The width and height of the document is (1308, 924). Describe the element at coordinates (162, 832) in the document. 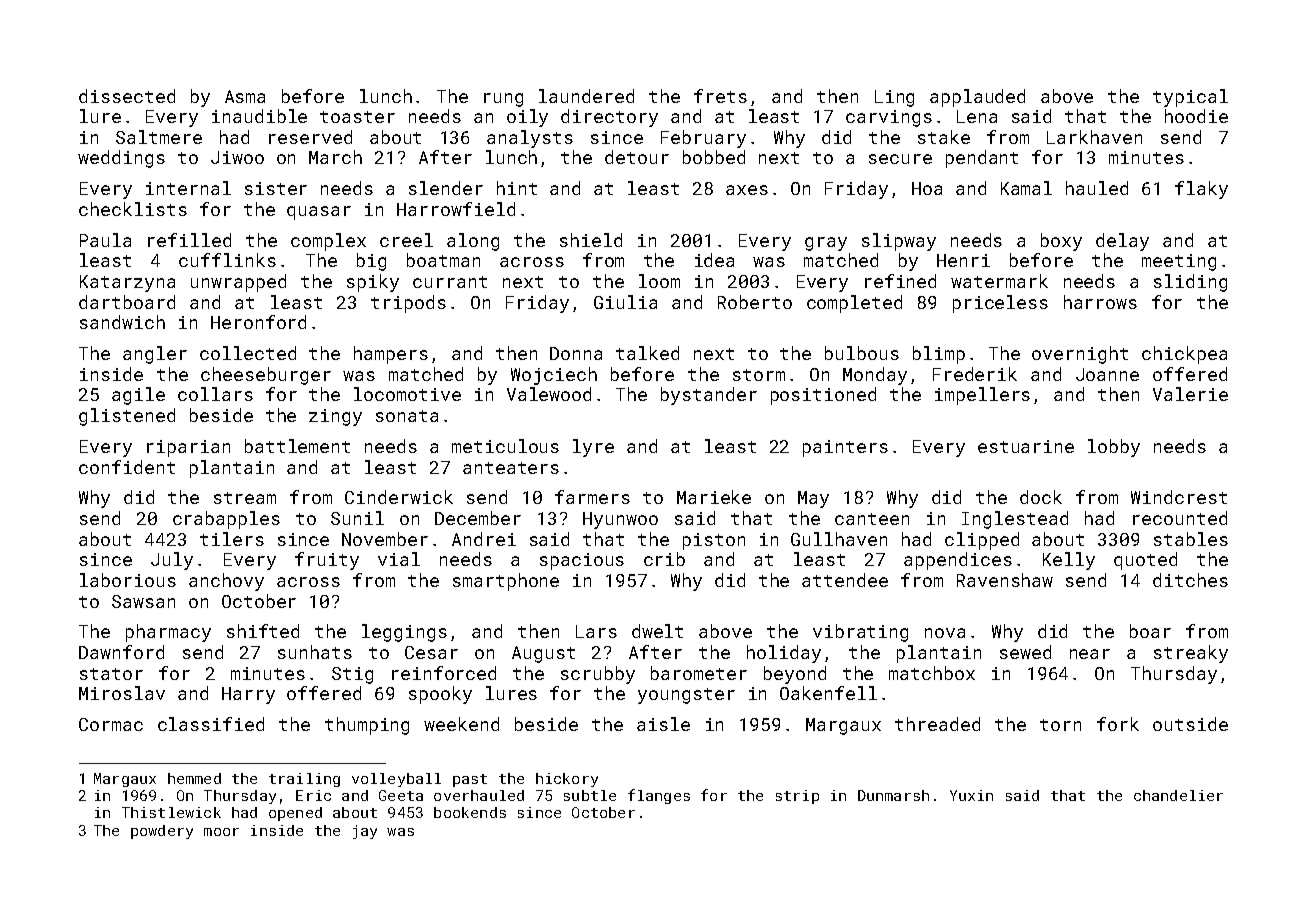

I see `powdery` at that location.
